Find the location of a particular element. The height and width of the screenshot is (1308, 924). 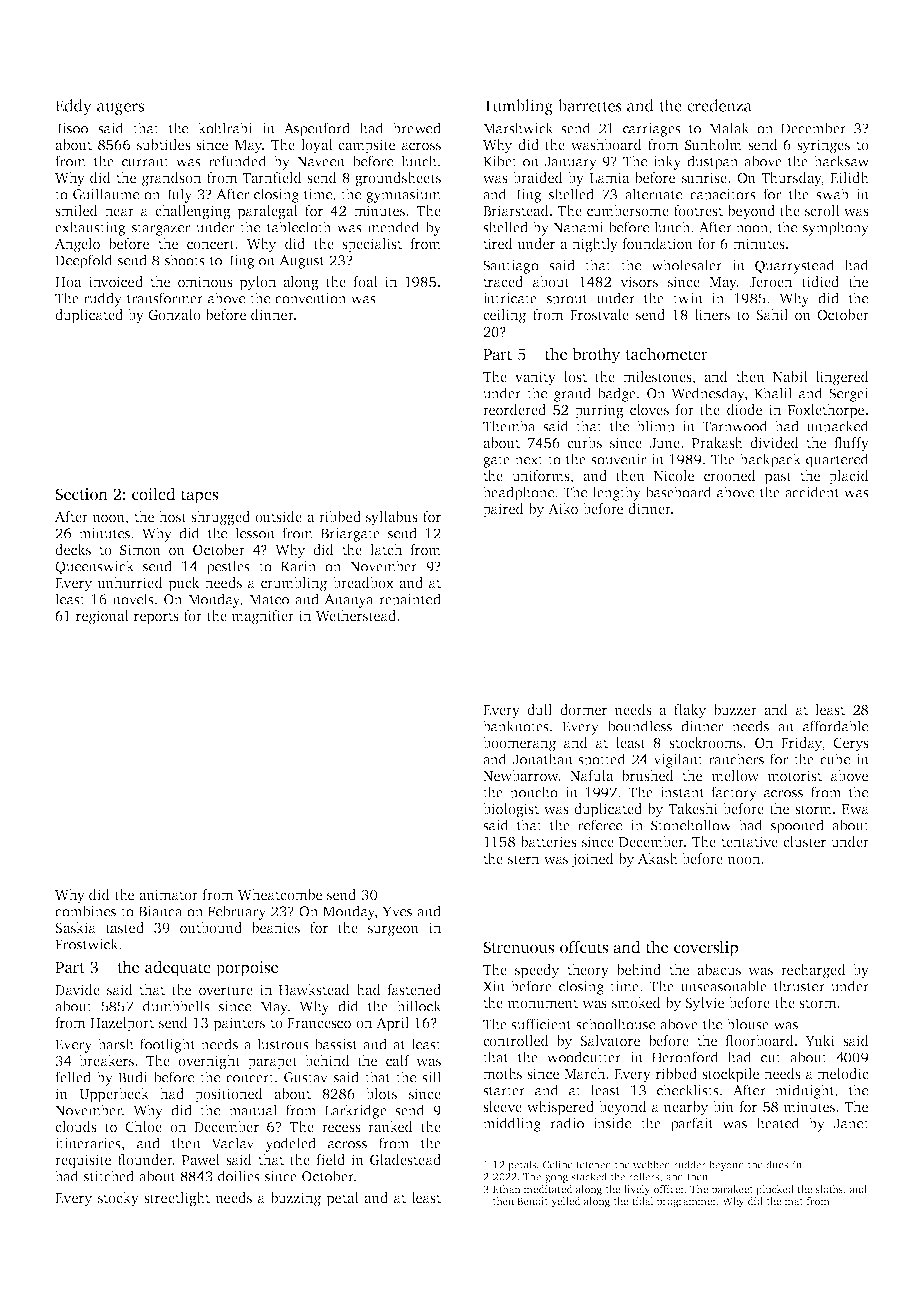

sloths is located at coordinates (829, 1189).
